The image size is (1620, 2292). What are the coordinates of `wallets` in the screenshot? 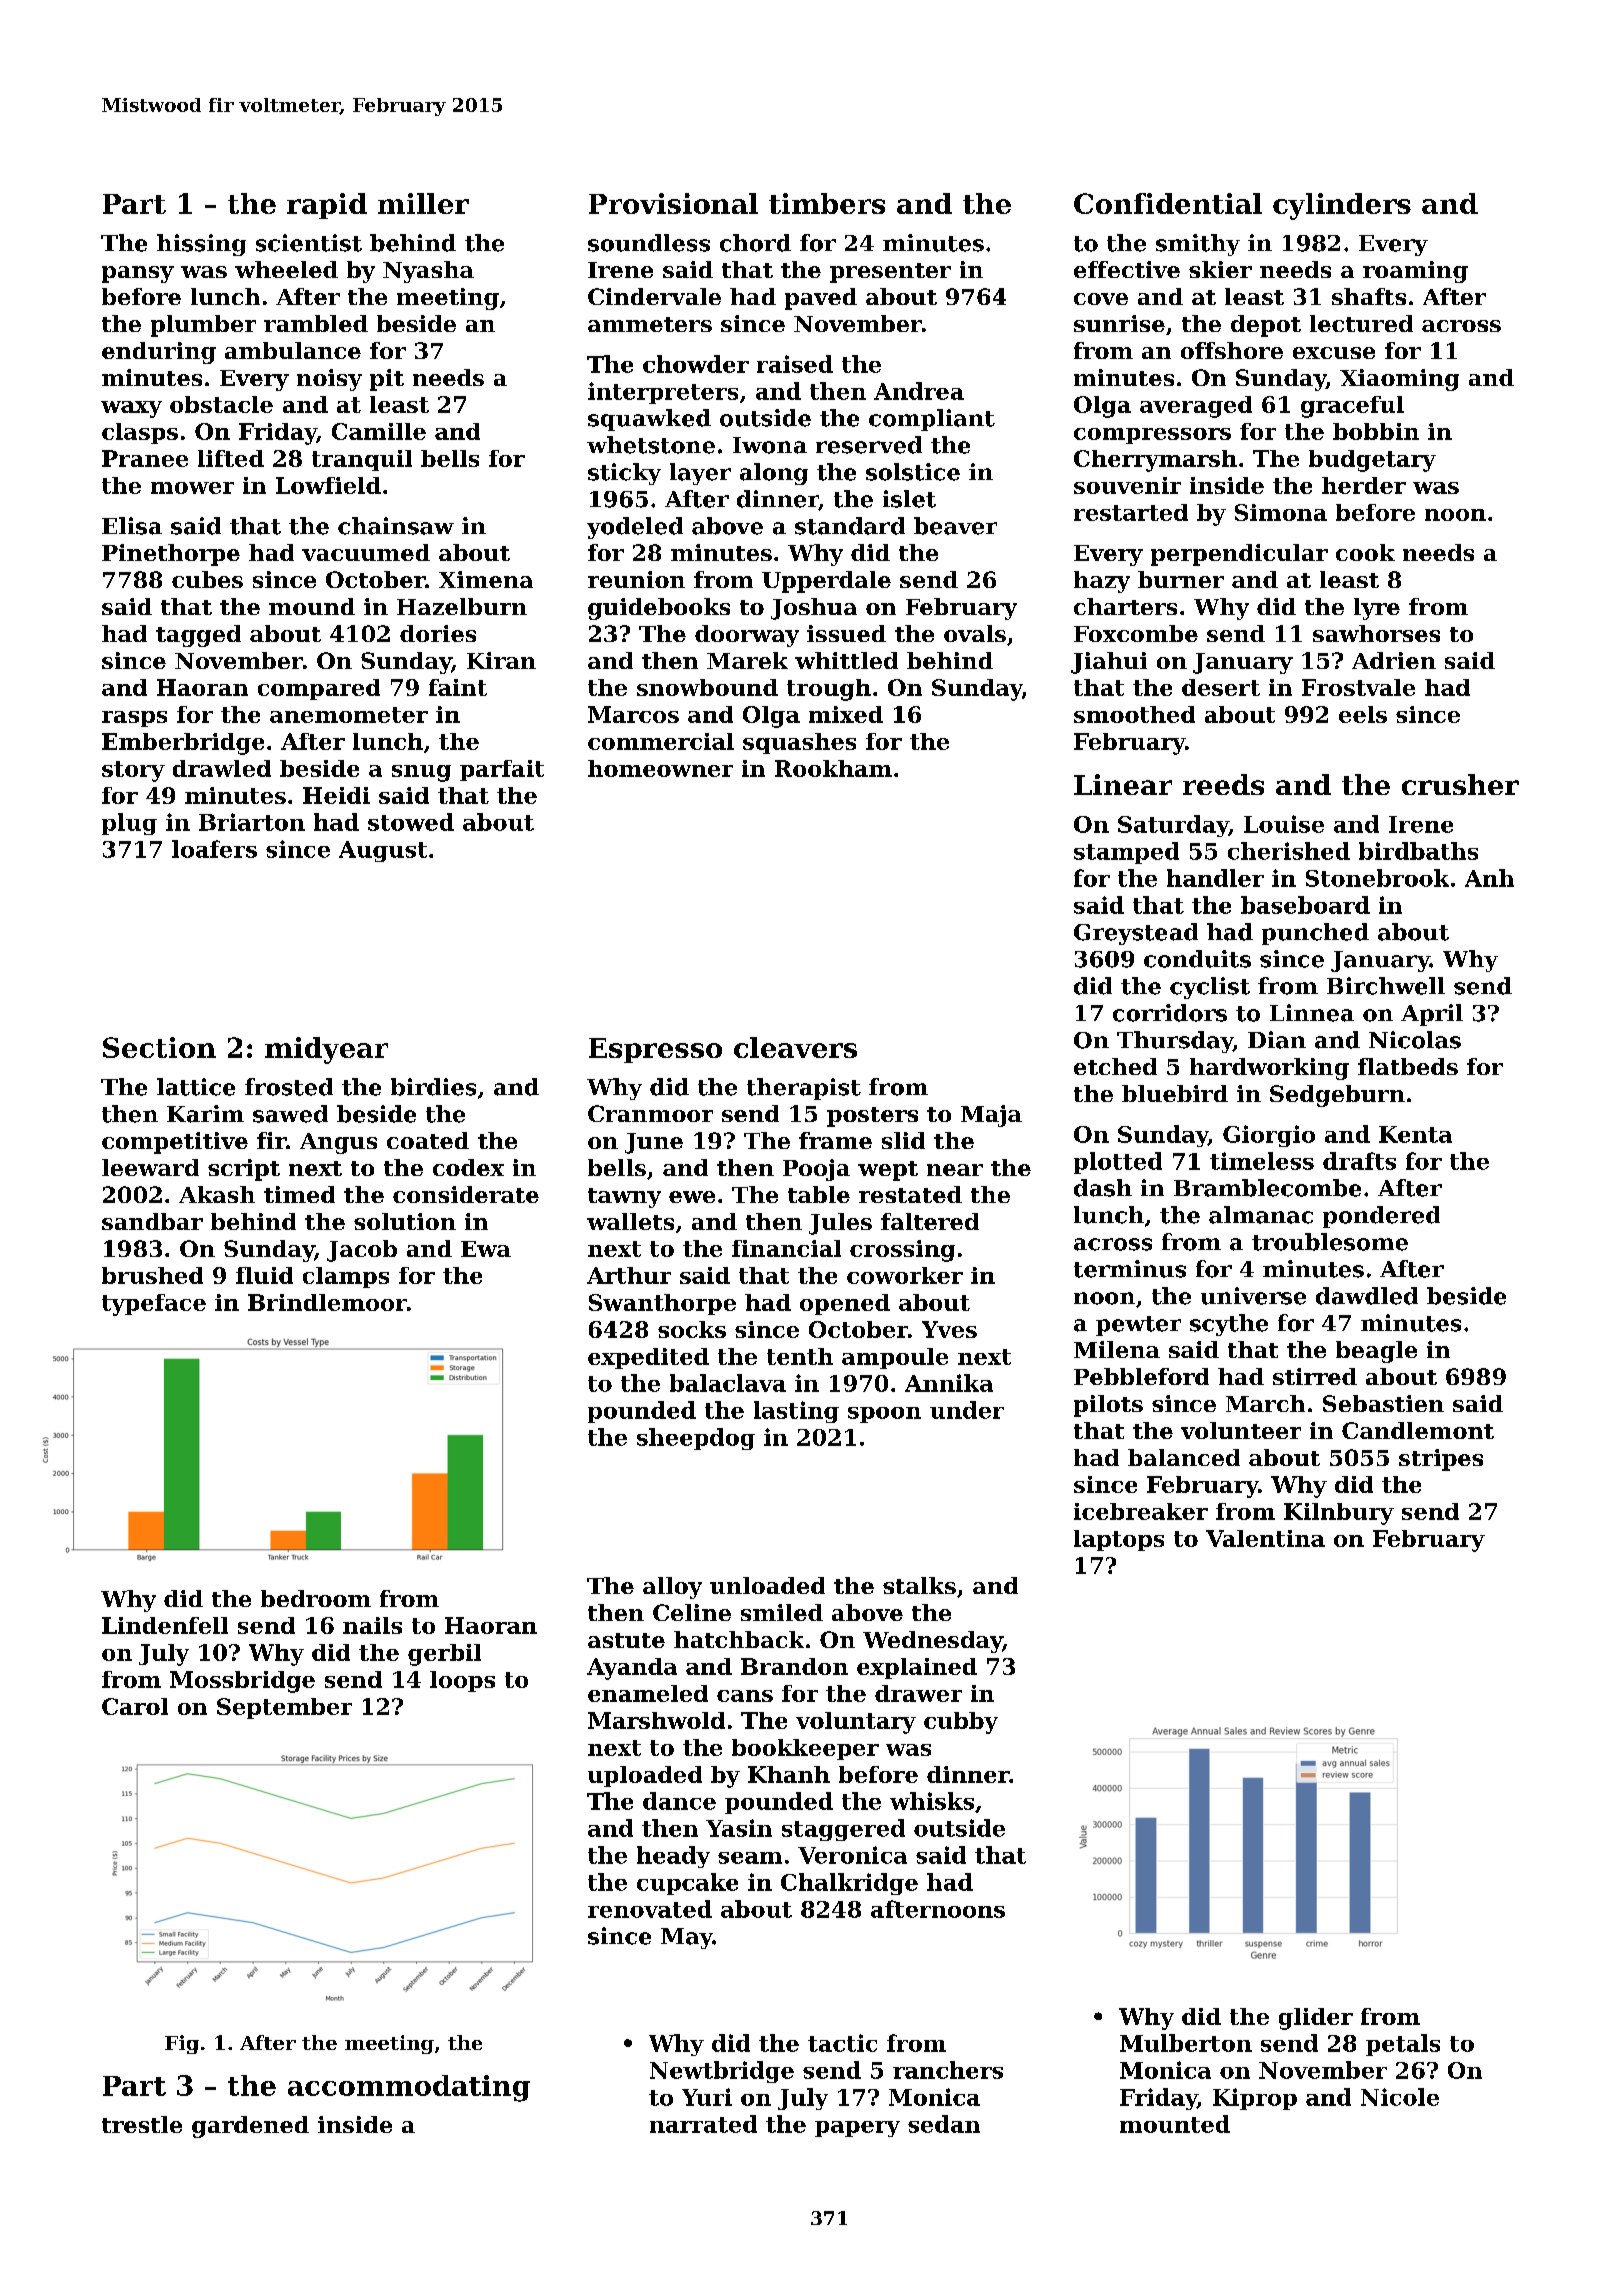 It's located at (630, 1221).
